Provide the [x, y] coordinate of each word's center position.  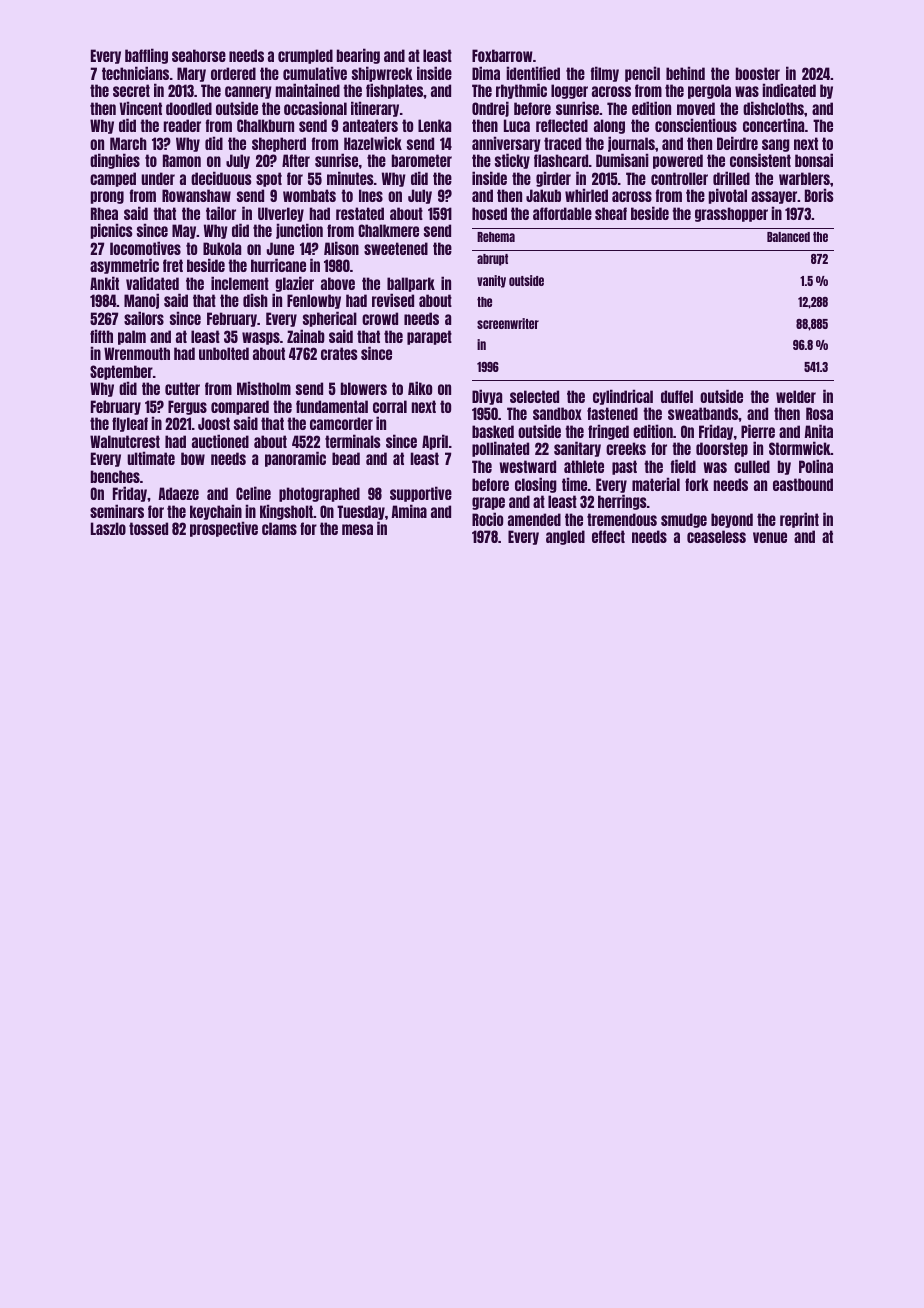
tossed [148, 528]
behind [685, 73]
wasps [261, 338]
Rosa [819, 413]
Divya [487, 397]
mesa [357, 529]
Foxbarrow [502, 55]
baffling [146, 56]
